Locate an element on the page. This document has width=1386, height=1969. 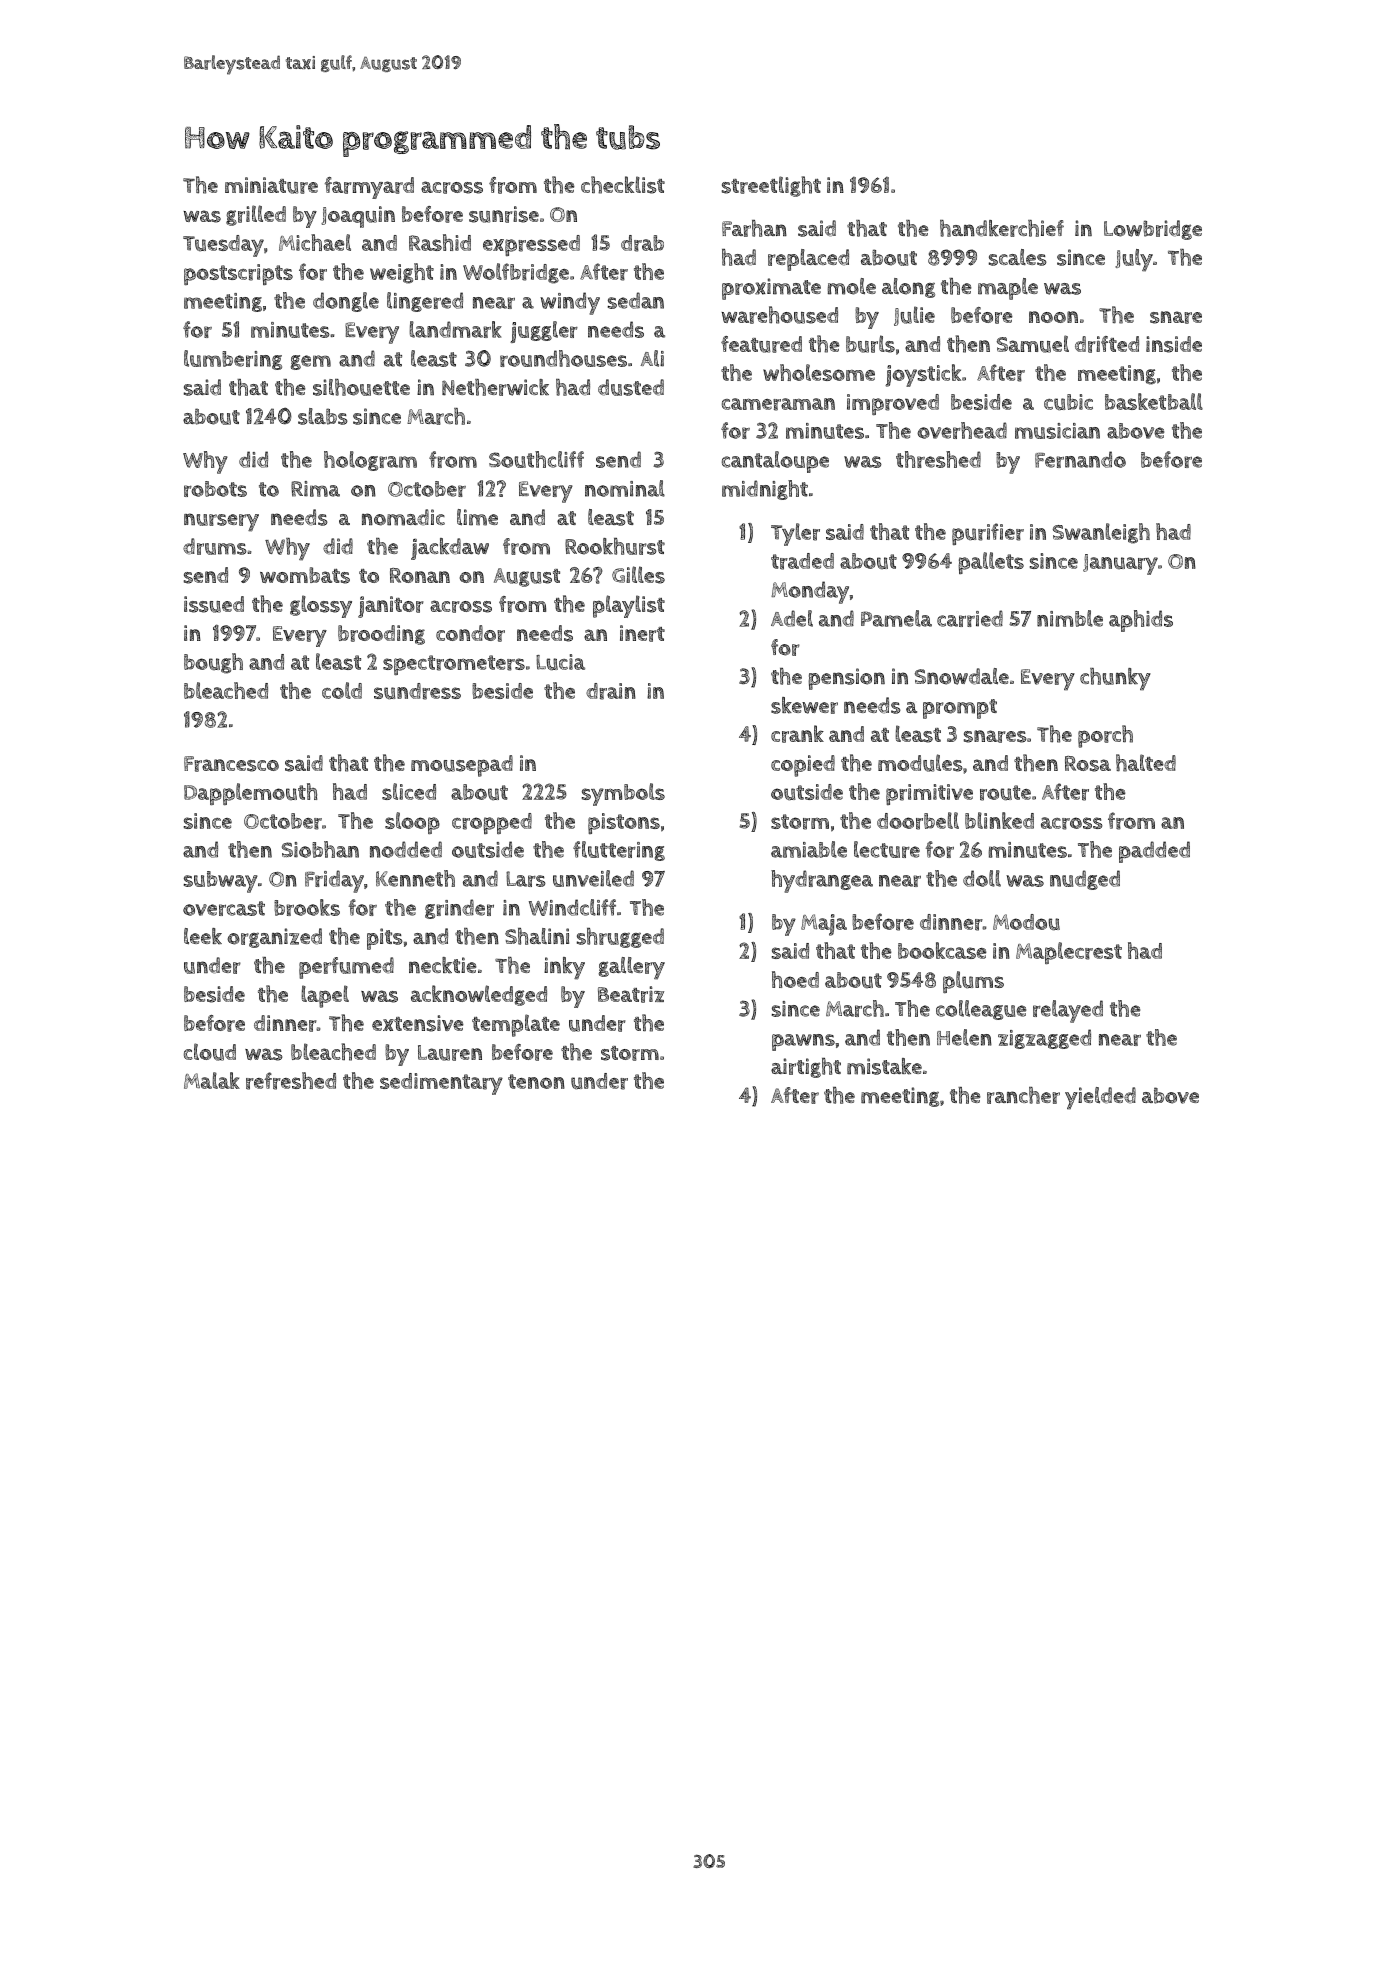
chunky is located at coordinates (1115, 679).
